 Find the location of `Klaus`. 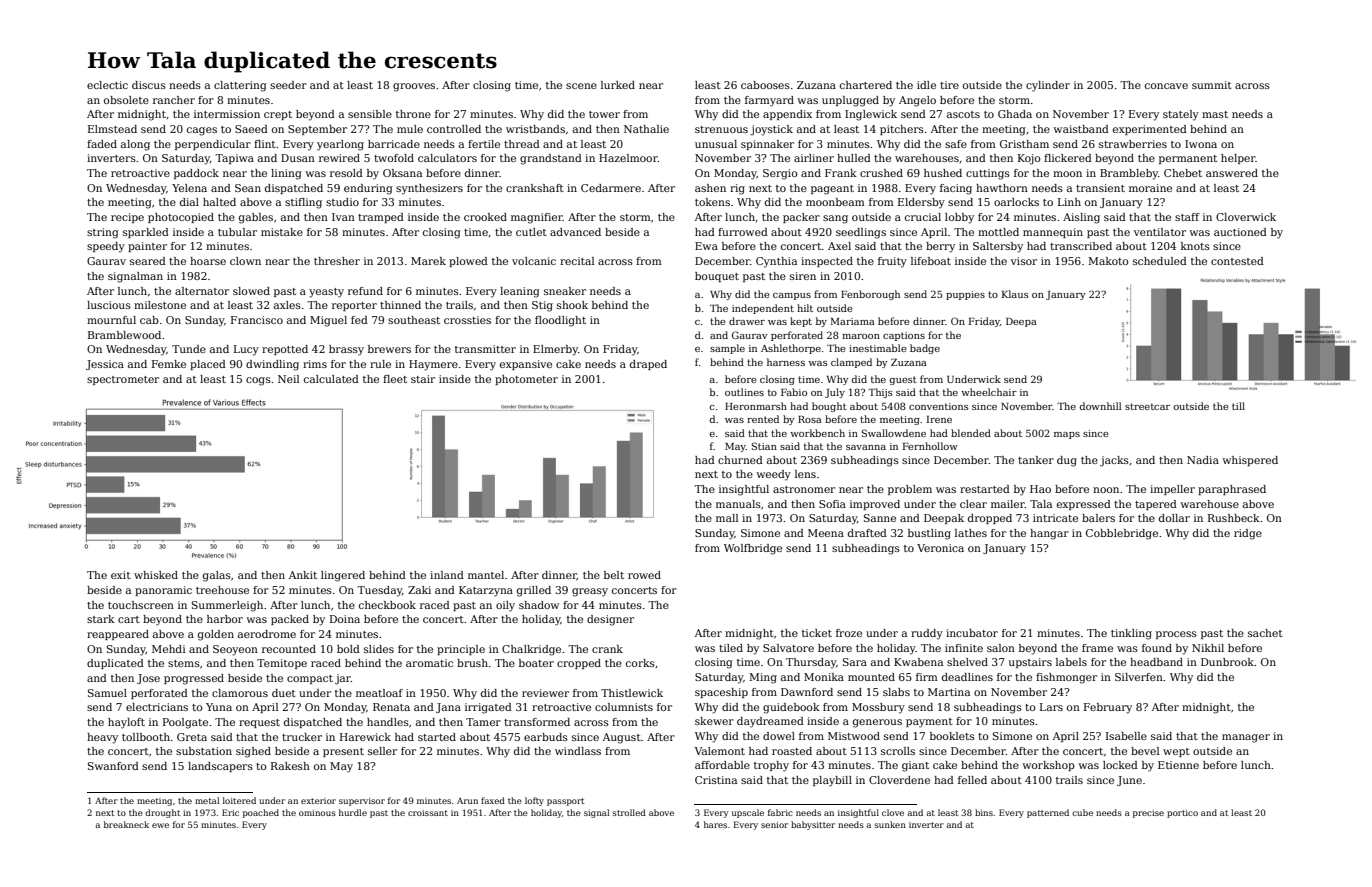

Klaus is located at coordinates (1015, 294).
